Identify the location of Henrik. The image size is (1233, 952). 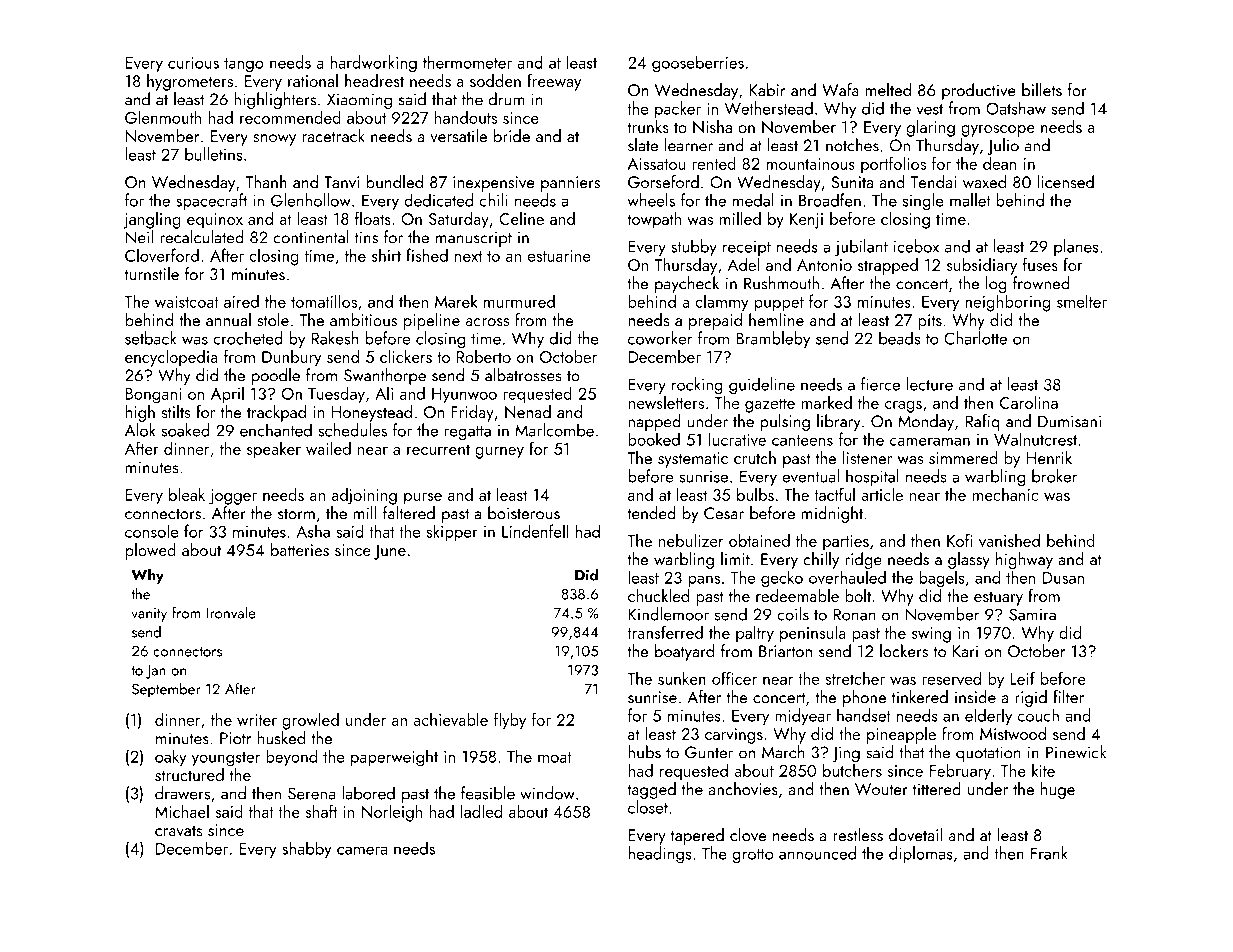
(1049, 457).
